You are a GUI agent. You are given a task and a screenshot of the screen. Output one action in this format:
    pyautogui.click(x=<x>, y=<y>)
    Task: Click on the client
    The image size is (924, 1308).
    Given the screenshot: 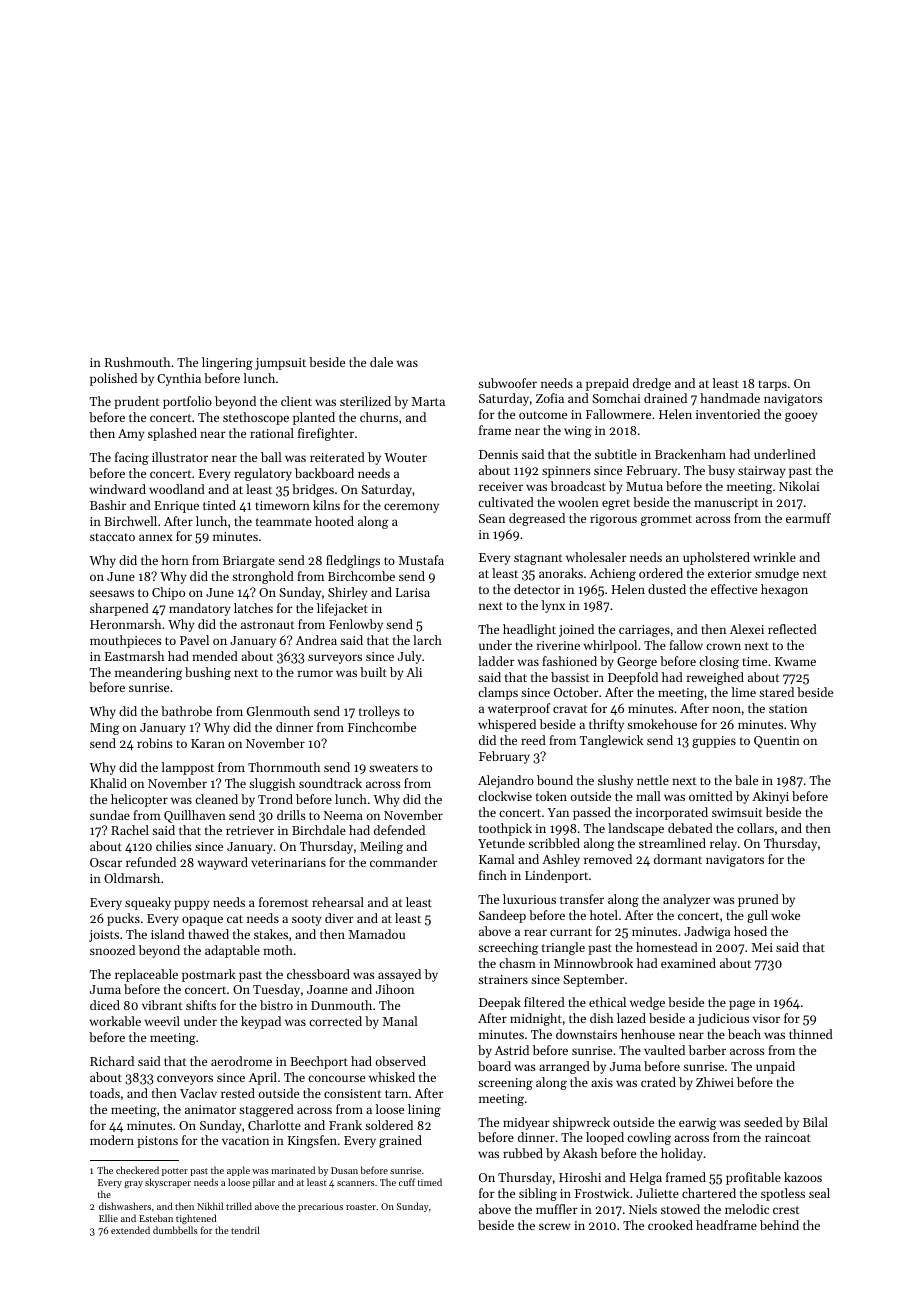 What is the action you would take?
    pyautogui.click(x=296, y=401)
